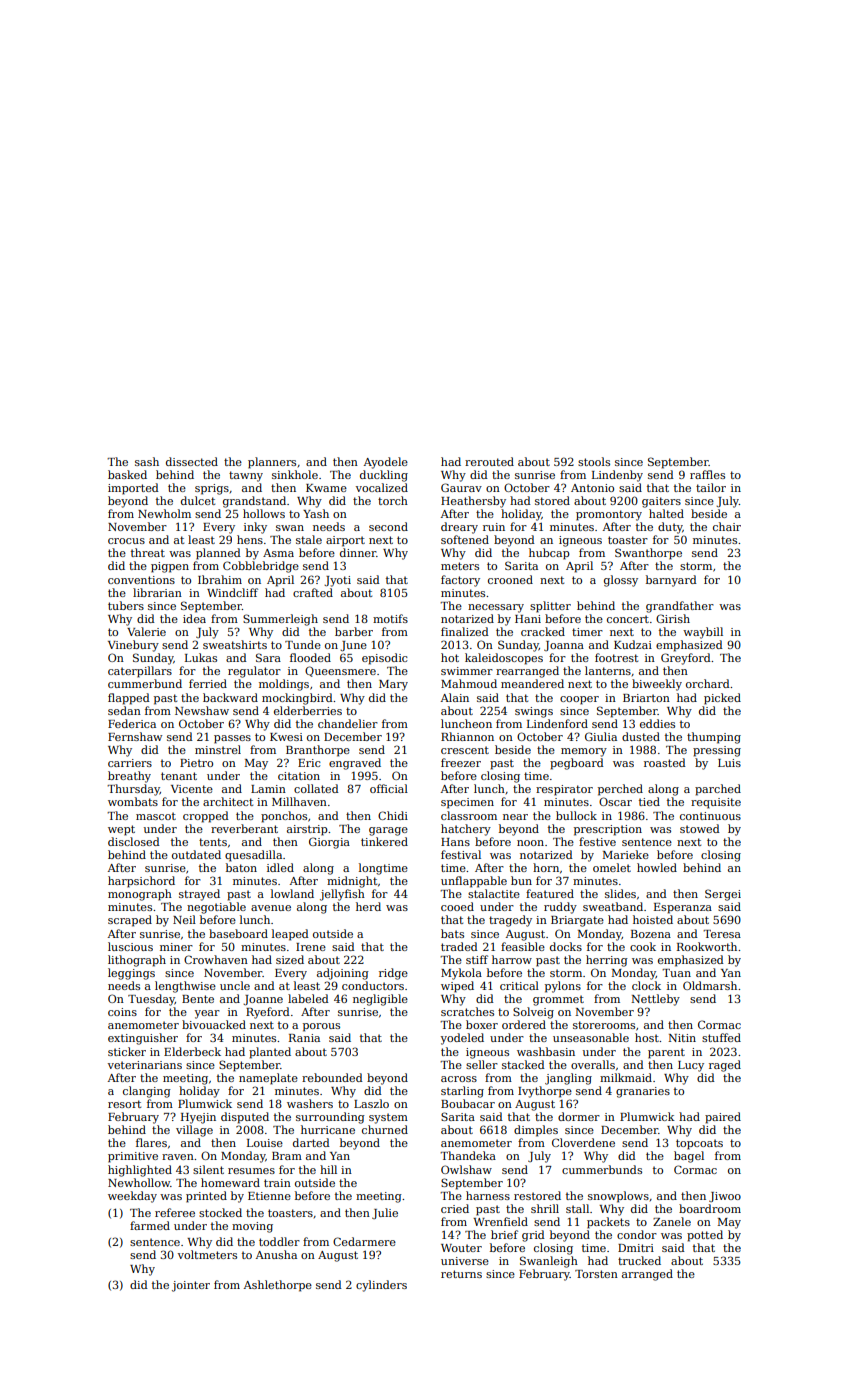 The height and width of the image is (1400, 849). Describe the element at coordinates (461, 487) in the image. I see `Gaurav` at that location.
